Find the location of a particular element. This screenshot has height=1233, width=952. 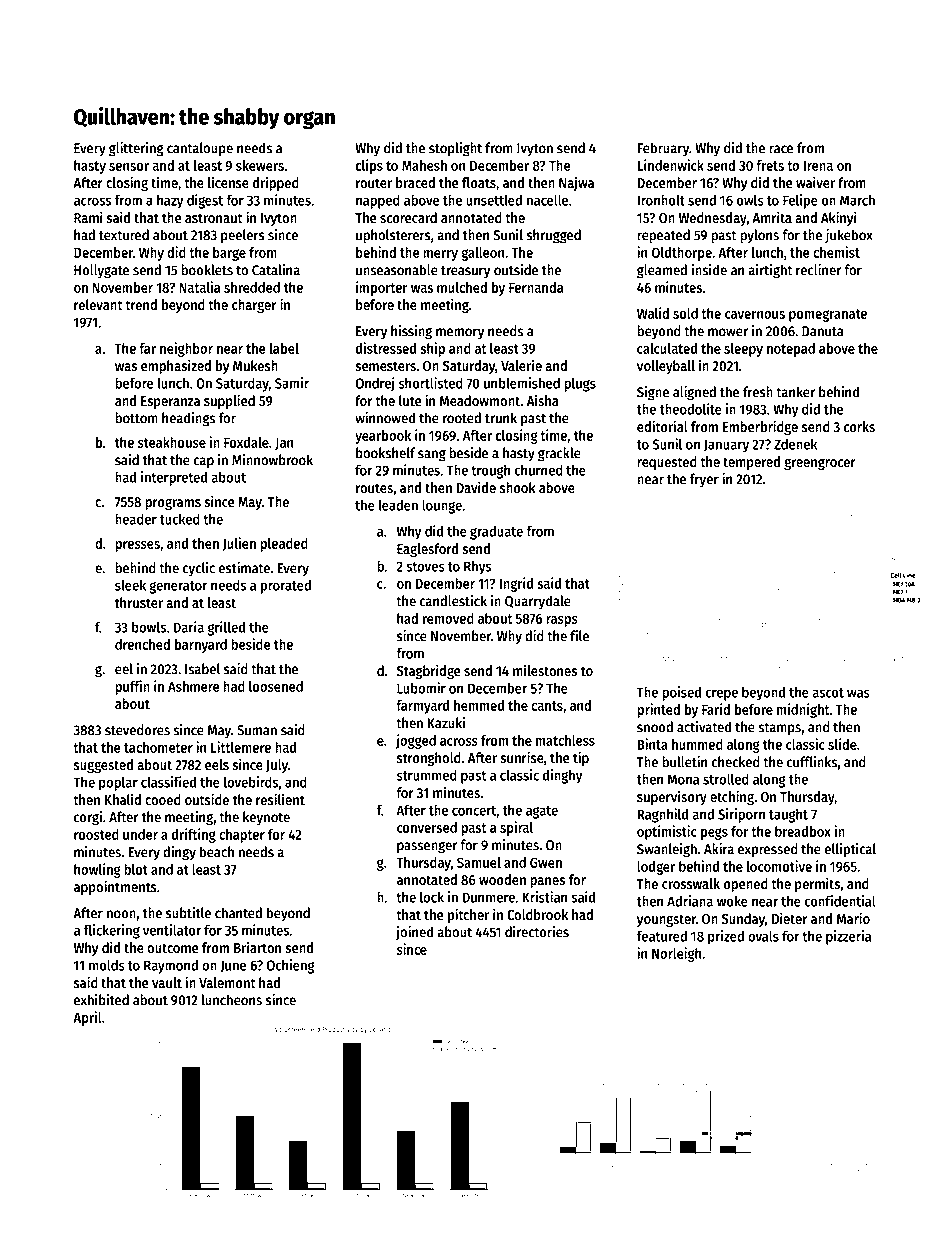

merry is located at coordinates (440, 255).
